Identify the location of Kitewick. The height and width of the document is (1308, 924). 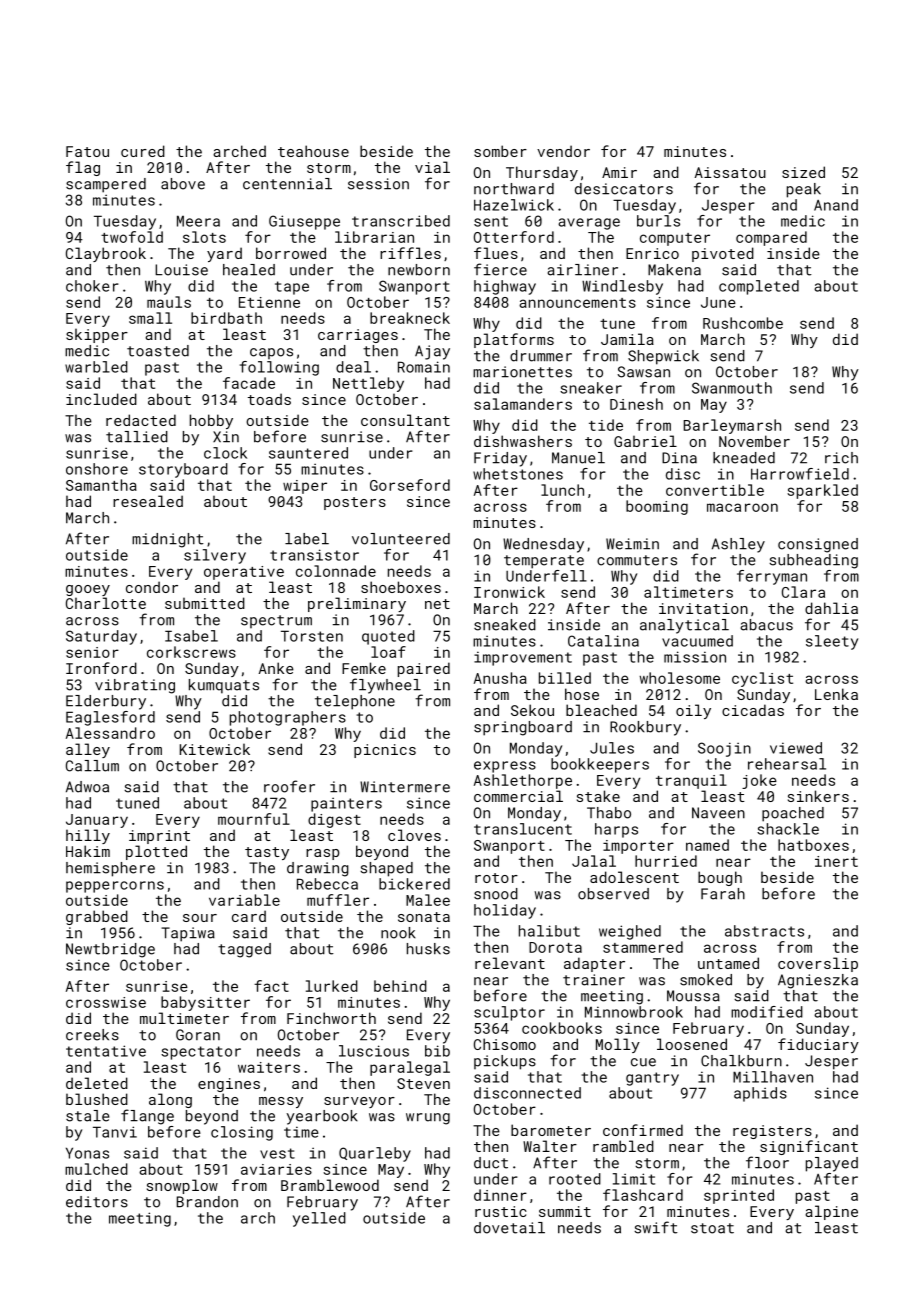
(215, 749).
